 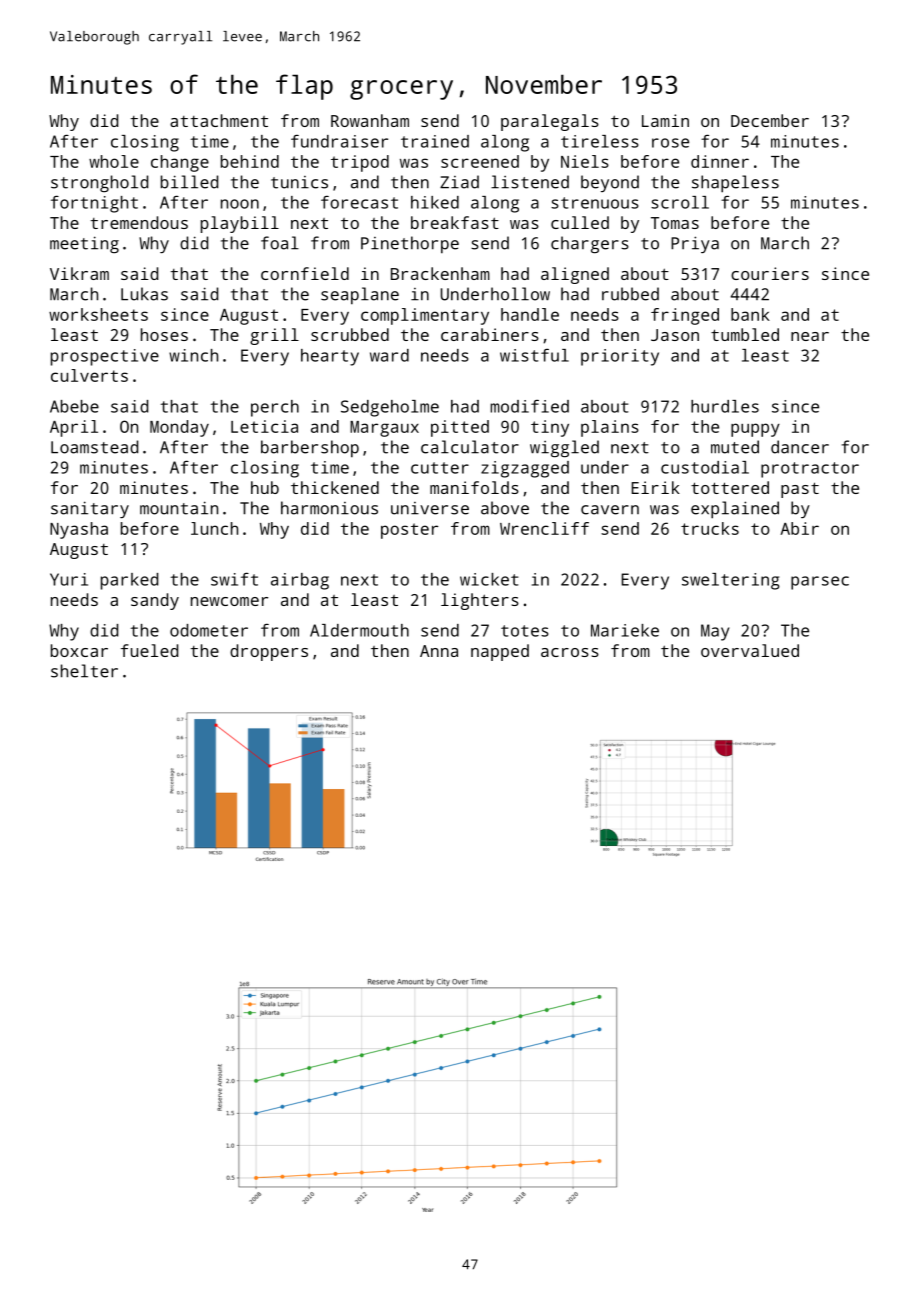 What do you see at coordinates (209, 630) in the image?
I see `odometer` at bounding box center [209, 630].
